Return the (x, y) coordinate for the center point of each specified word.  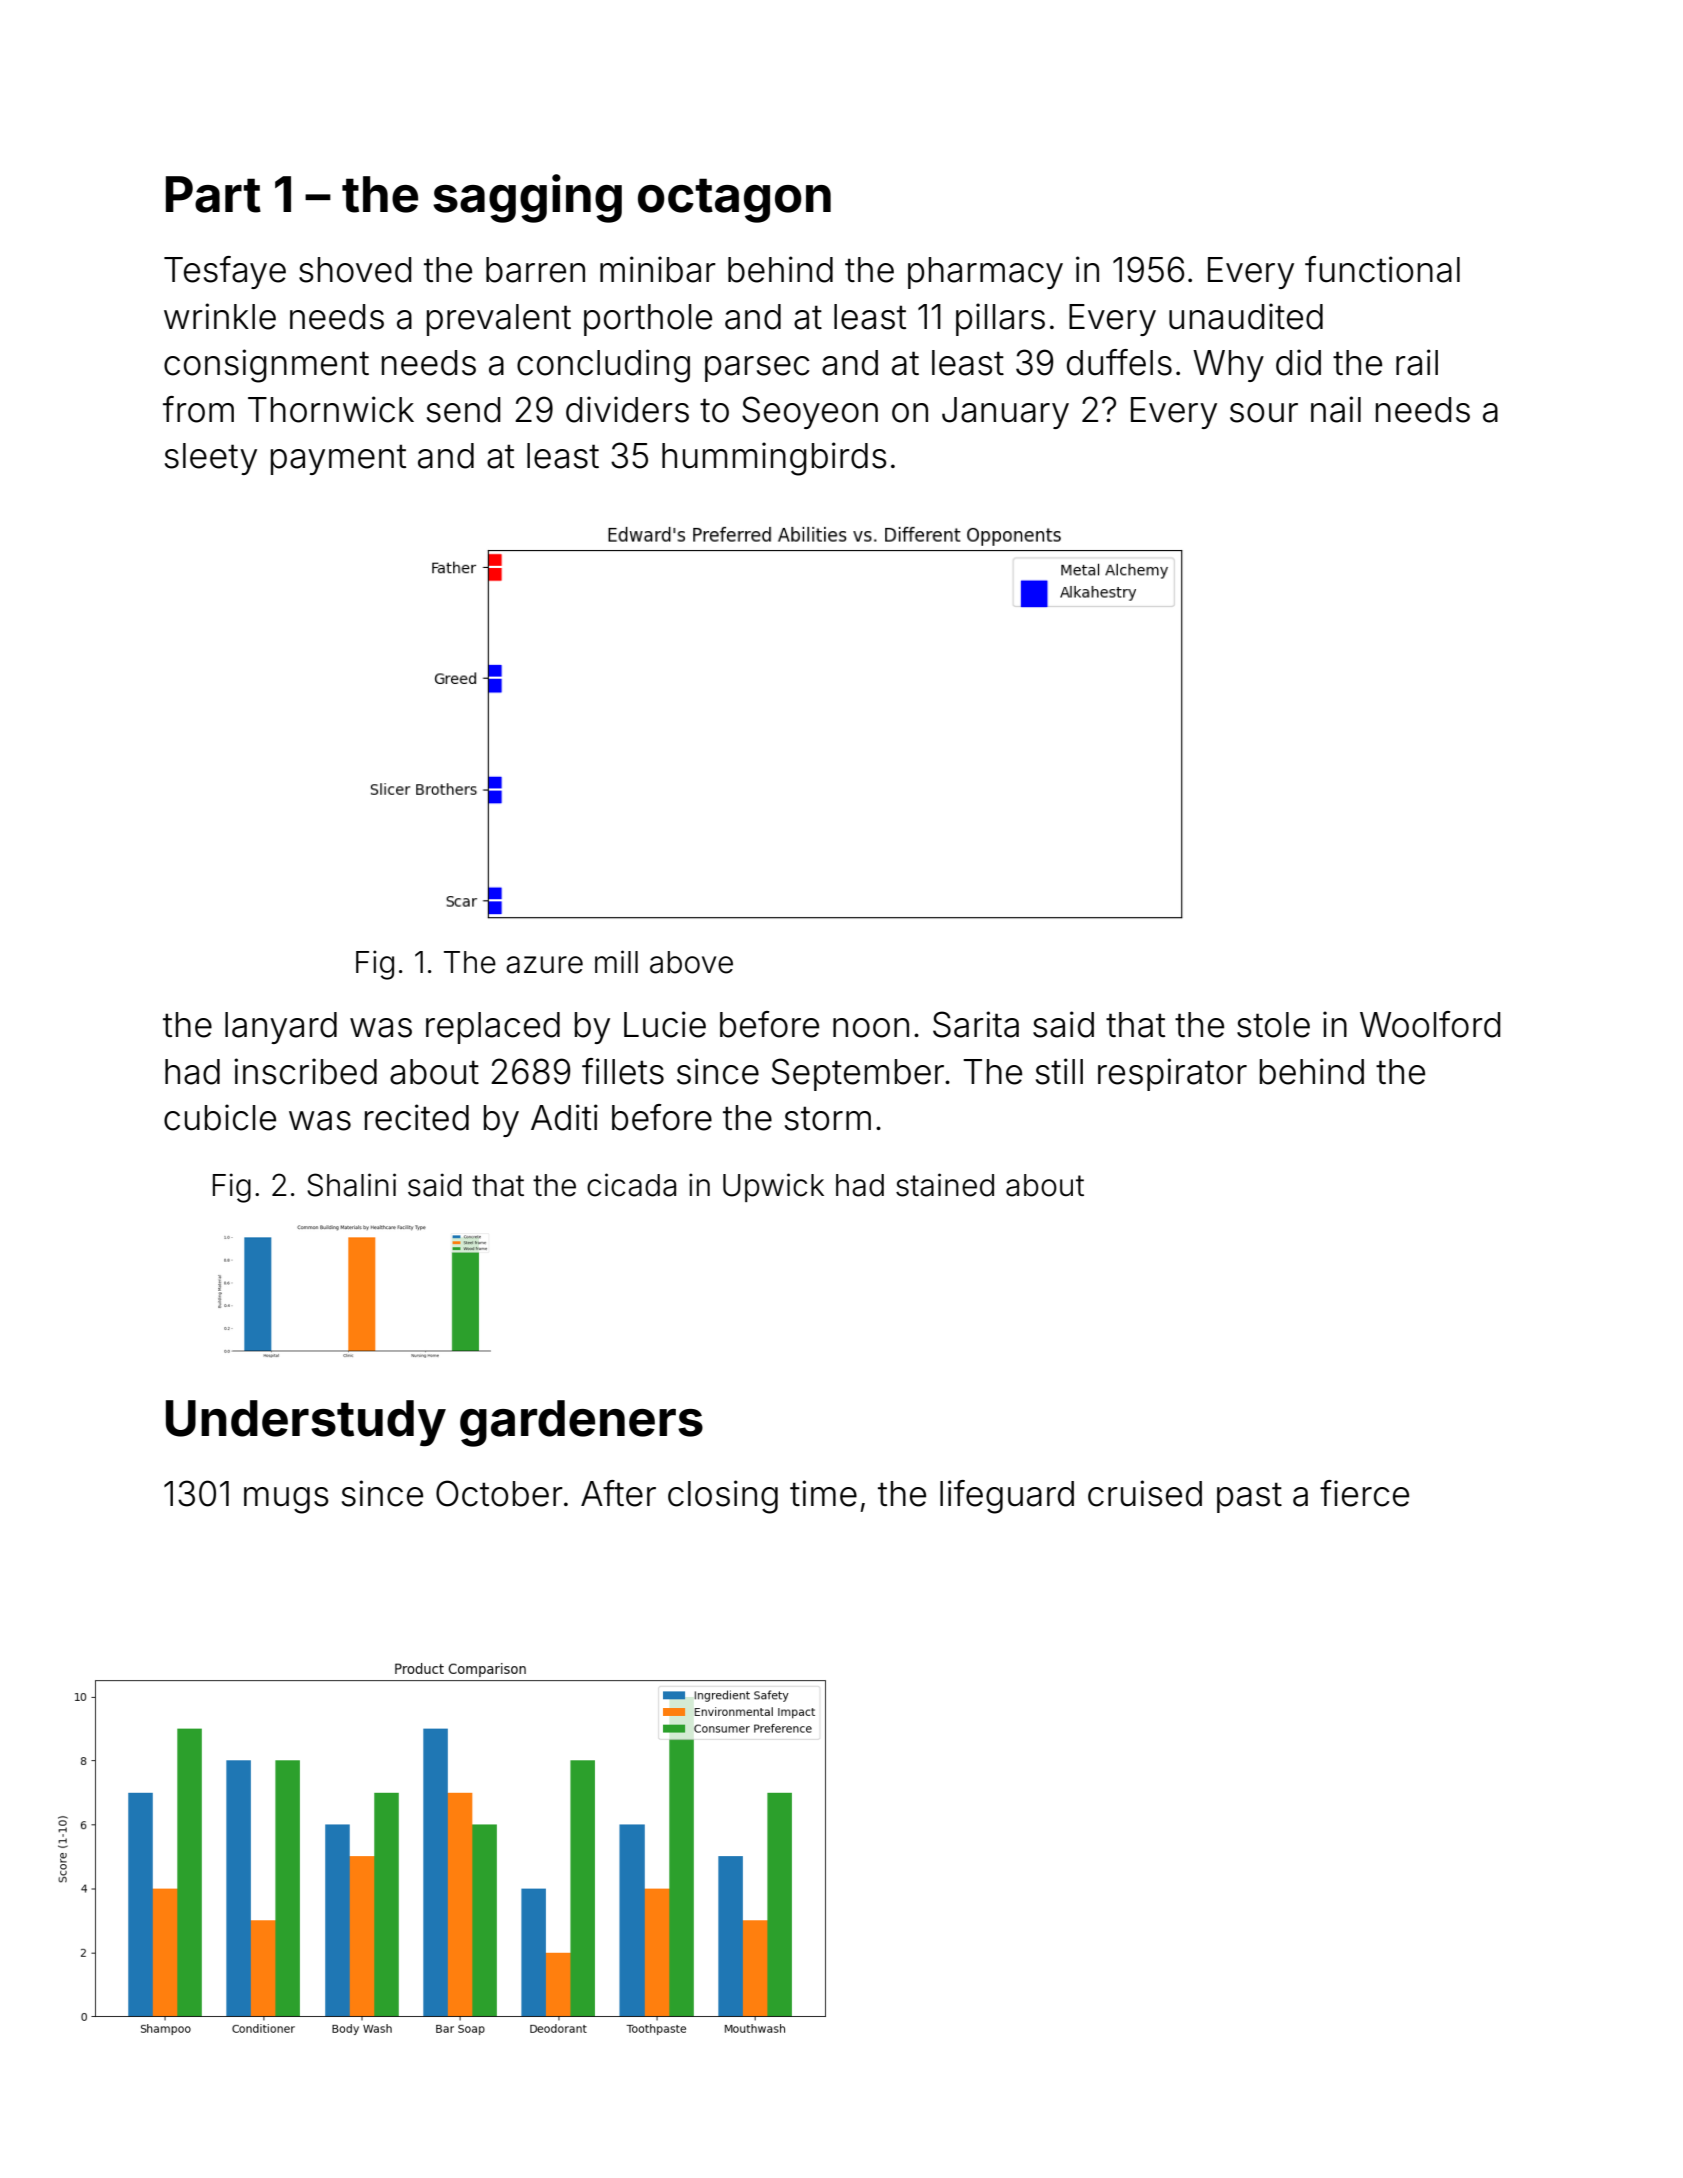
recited (417, 1117)
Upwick (773, 1187)
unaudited (1246, 316)
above (691, 962)
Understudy (306, 1423)
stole (1273, 1025)
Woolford (1430, 1024)
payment (338, 459)
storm (828, 1118)
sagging (527, 198)
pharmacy (985, 273)
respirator (1172, 1074)
